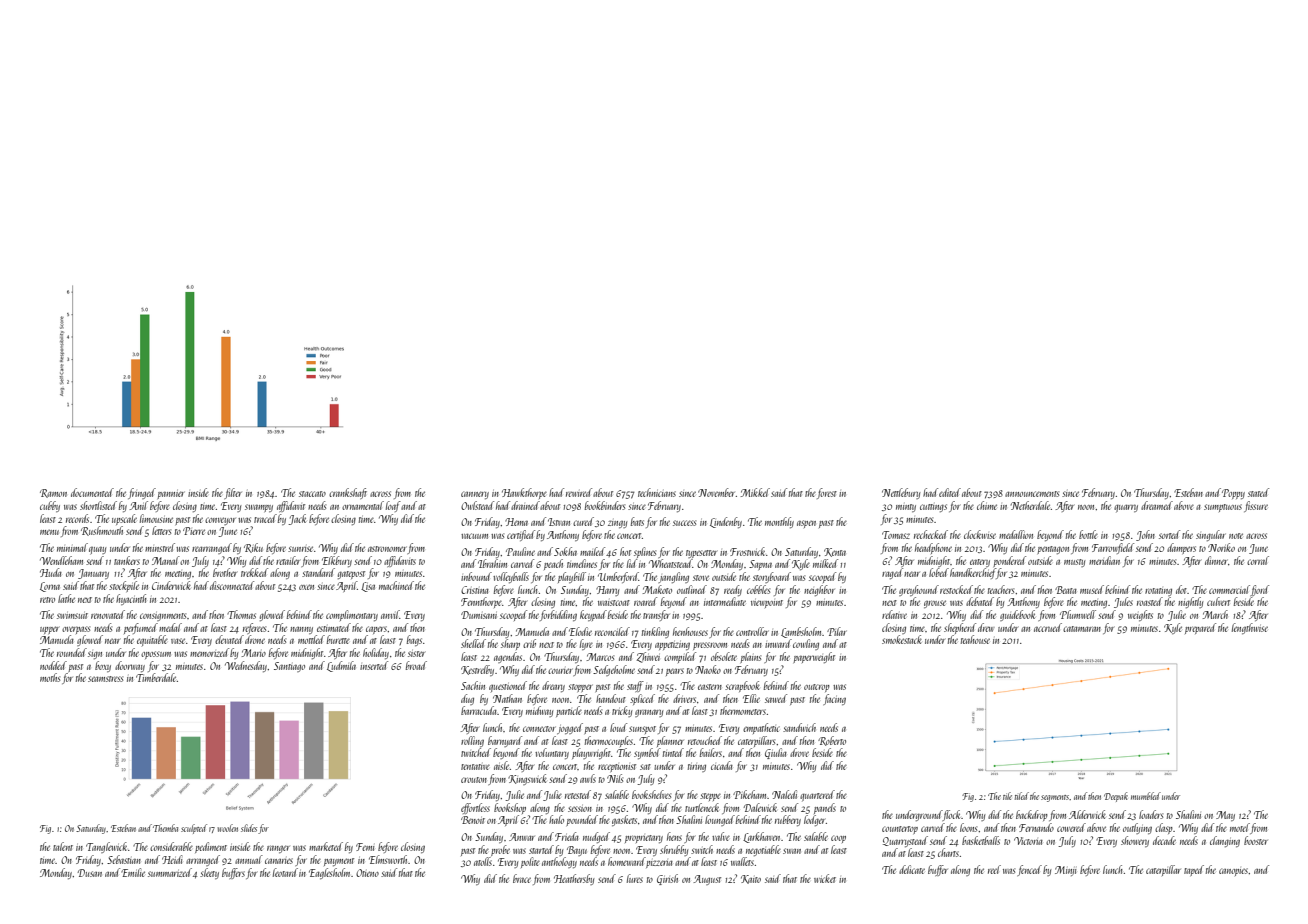  I want to click on facing, so click(834, 699).
